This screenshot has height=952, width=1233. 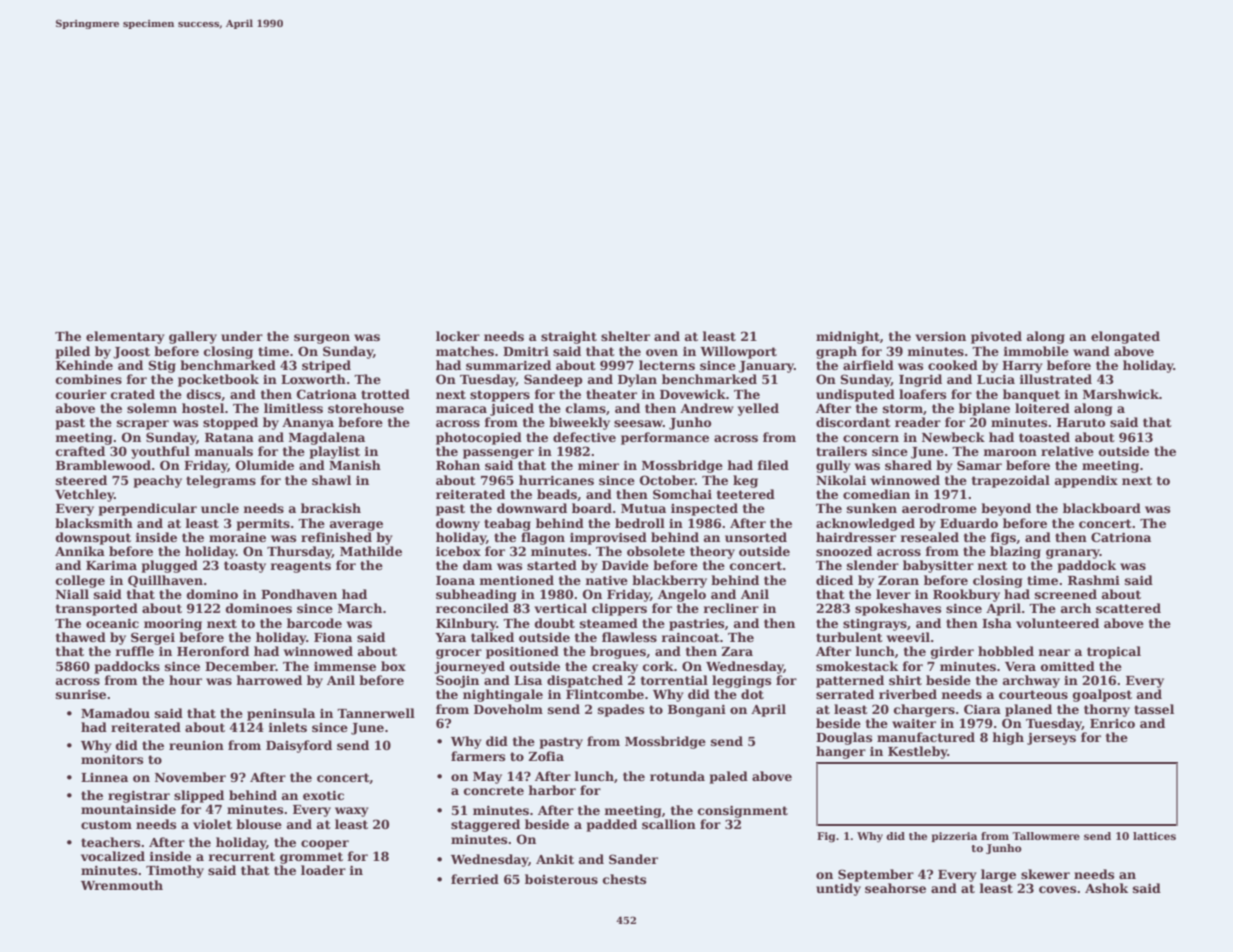 What do you see at coordinates (122, 885) in the screenshot?
I see `Wrenmouth` at bounding box center [122, 885].
